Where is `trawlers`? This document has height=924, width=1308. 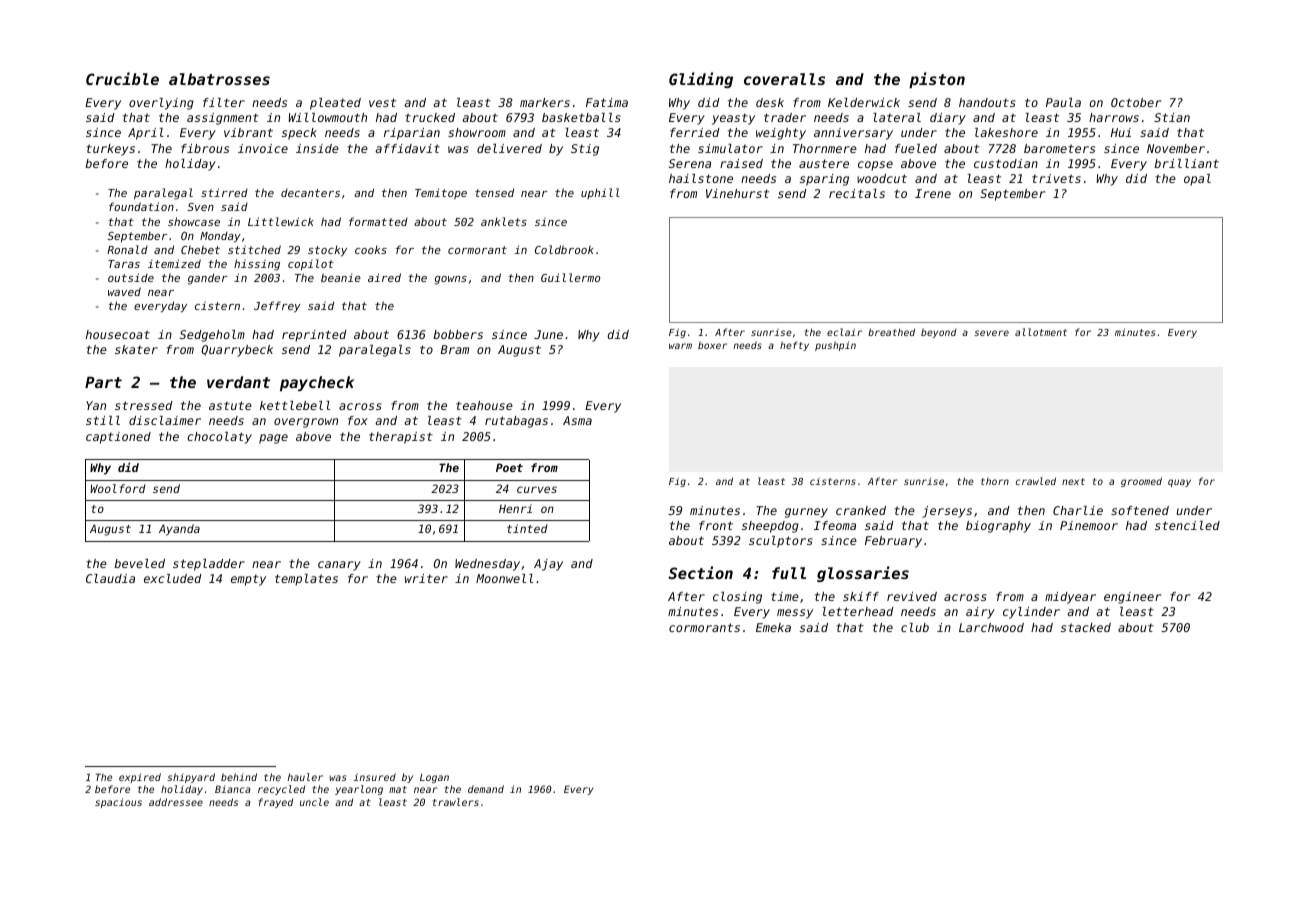
trawlers is located at coordinates (456, 802).
